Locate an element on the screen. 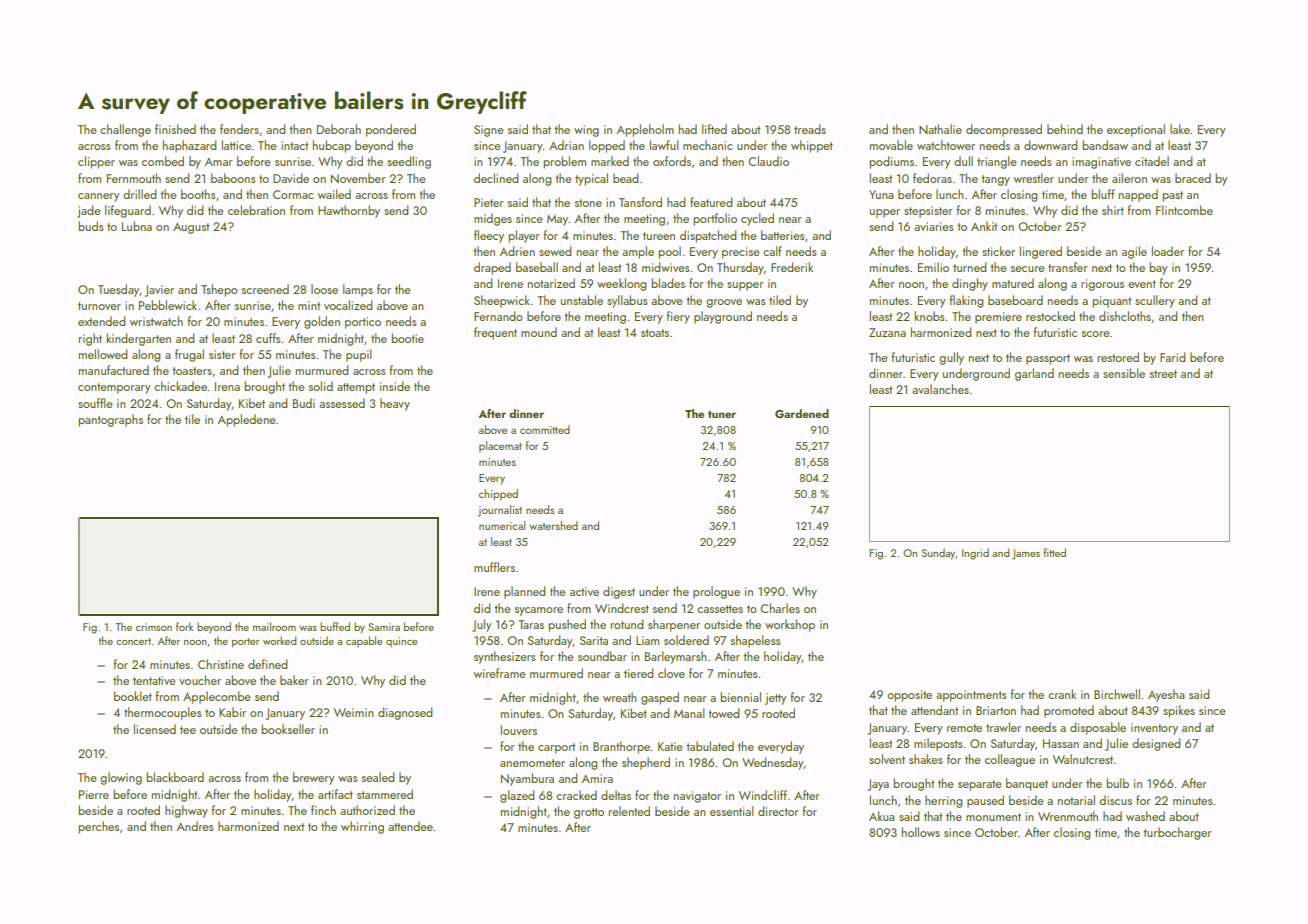  Nathalie is located at coordinates (940, 129).
